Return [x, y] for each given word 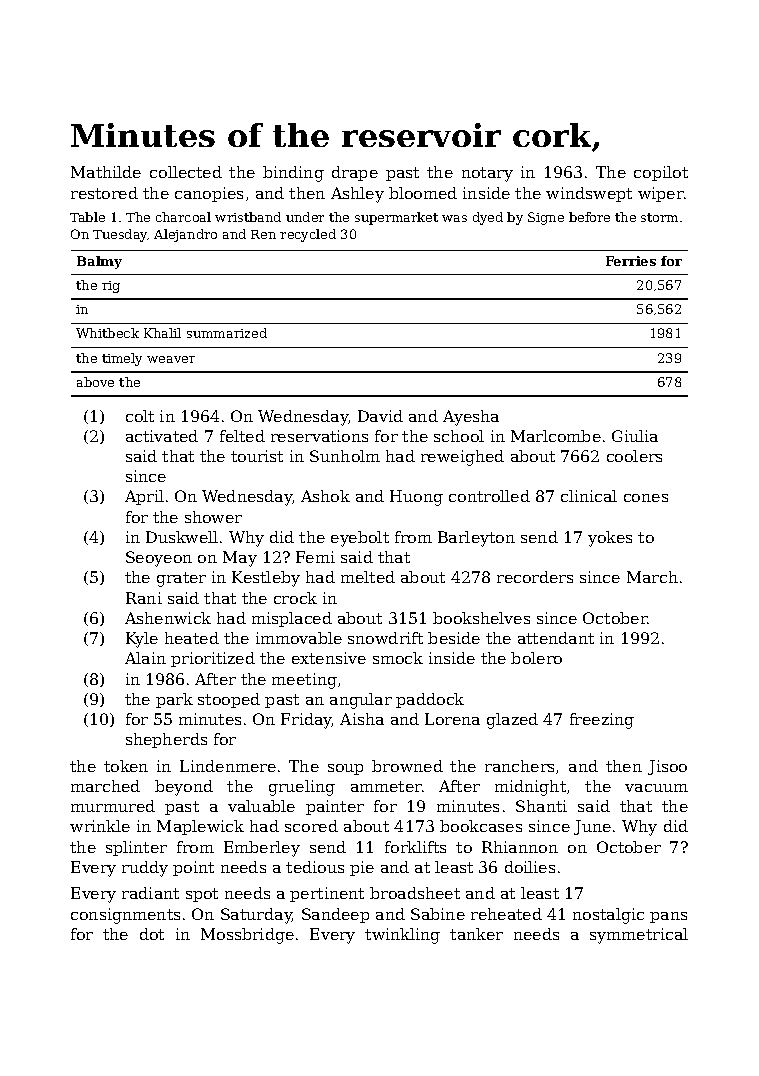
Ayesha [471, 418]
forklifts [415, 847]
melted [368, 577]
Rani [144, 598]
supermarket [396, 218]
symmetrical [639, 936]
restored [104, 193]
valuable [261, 806]
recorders [535, 577]
